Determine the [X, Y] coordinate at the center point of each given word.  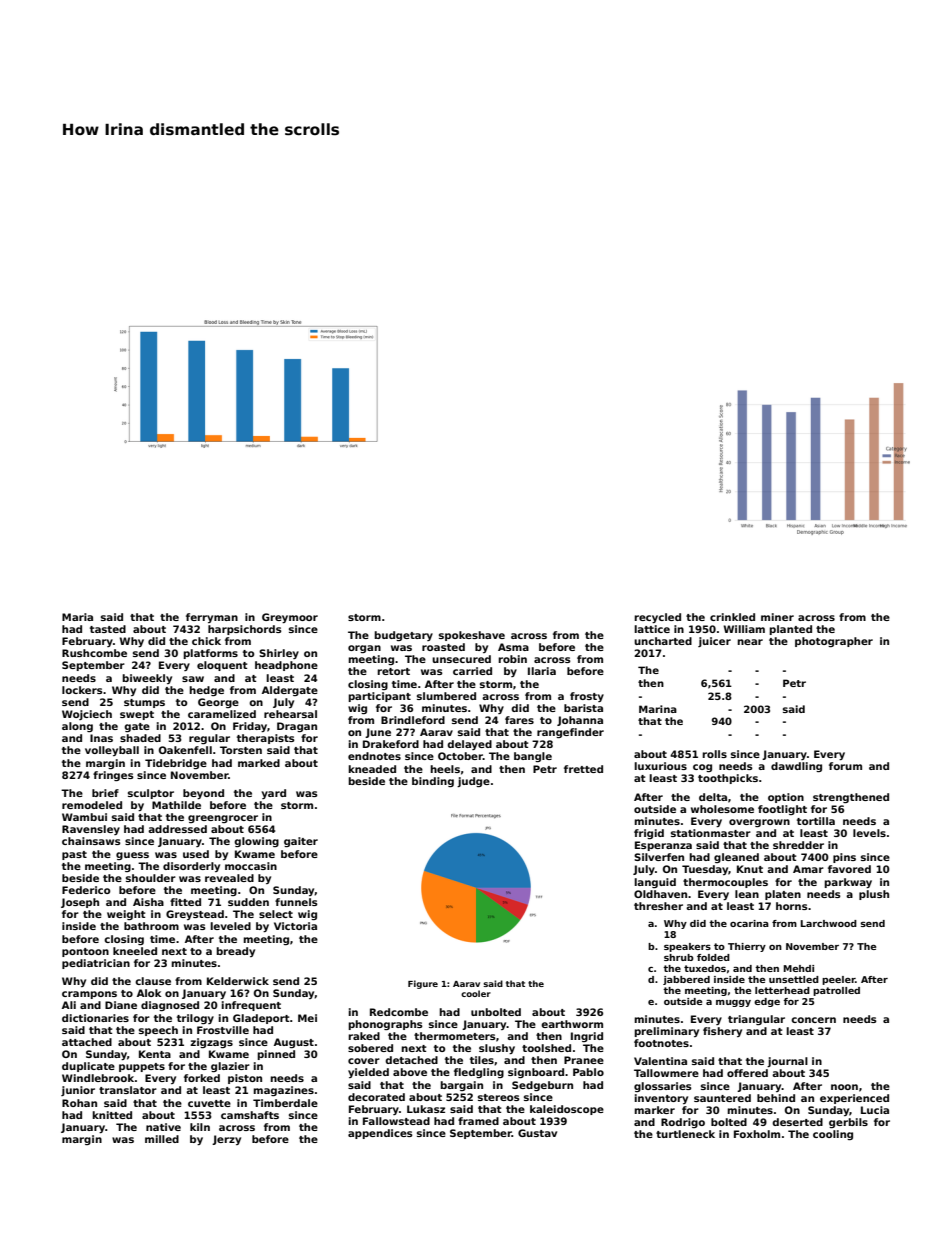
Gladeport [261, 1019]
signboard [536, 1073]
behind [776, 1098]
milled [162, 1139]
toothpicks [728, 779]
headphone [286, 666]
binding [433, 782]
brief [105, 793]
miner [777, 617]
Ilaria [542, 671]
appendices [380, 1134]
